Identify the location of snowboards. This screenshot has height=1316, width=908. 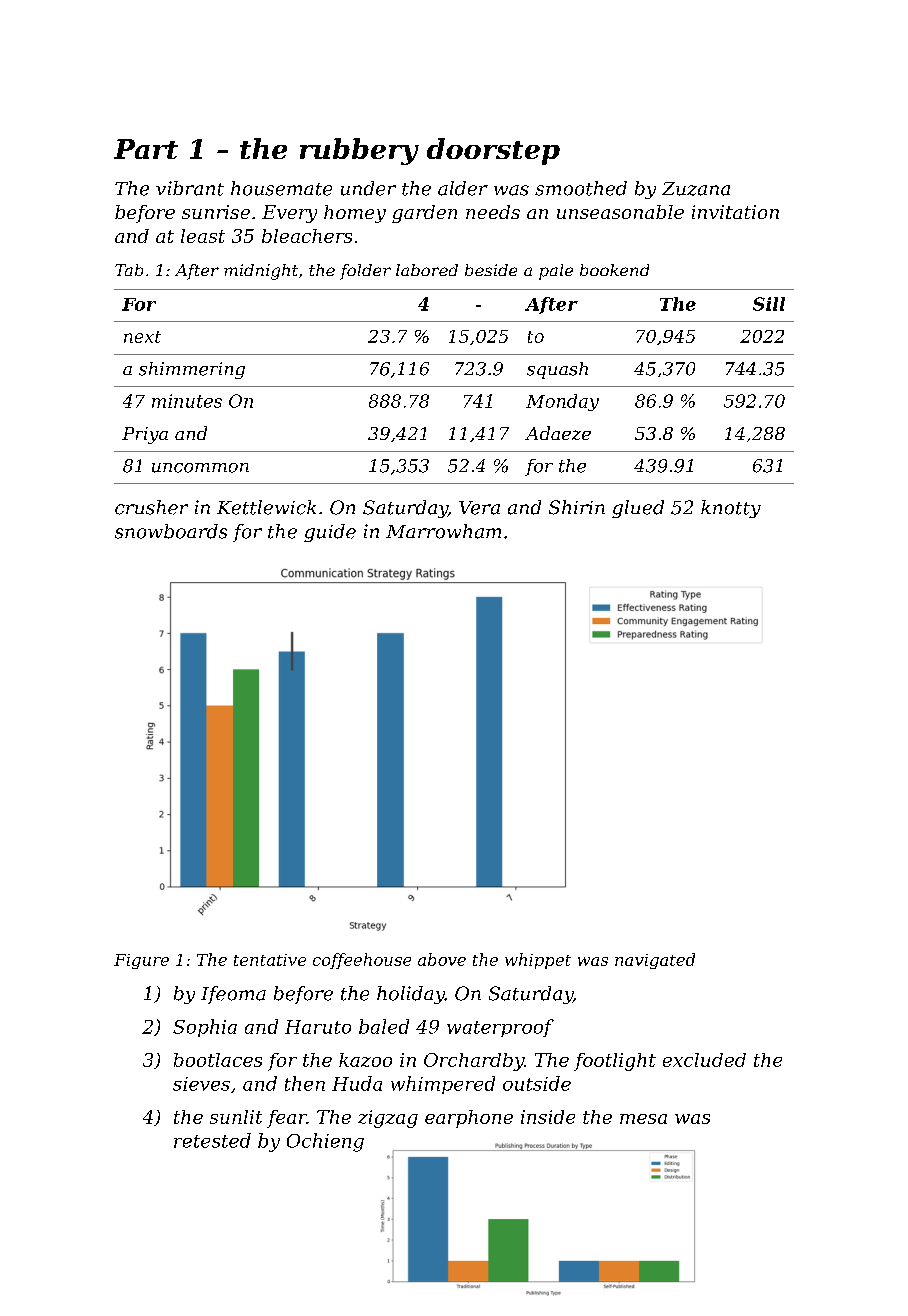
(171, 531).
